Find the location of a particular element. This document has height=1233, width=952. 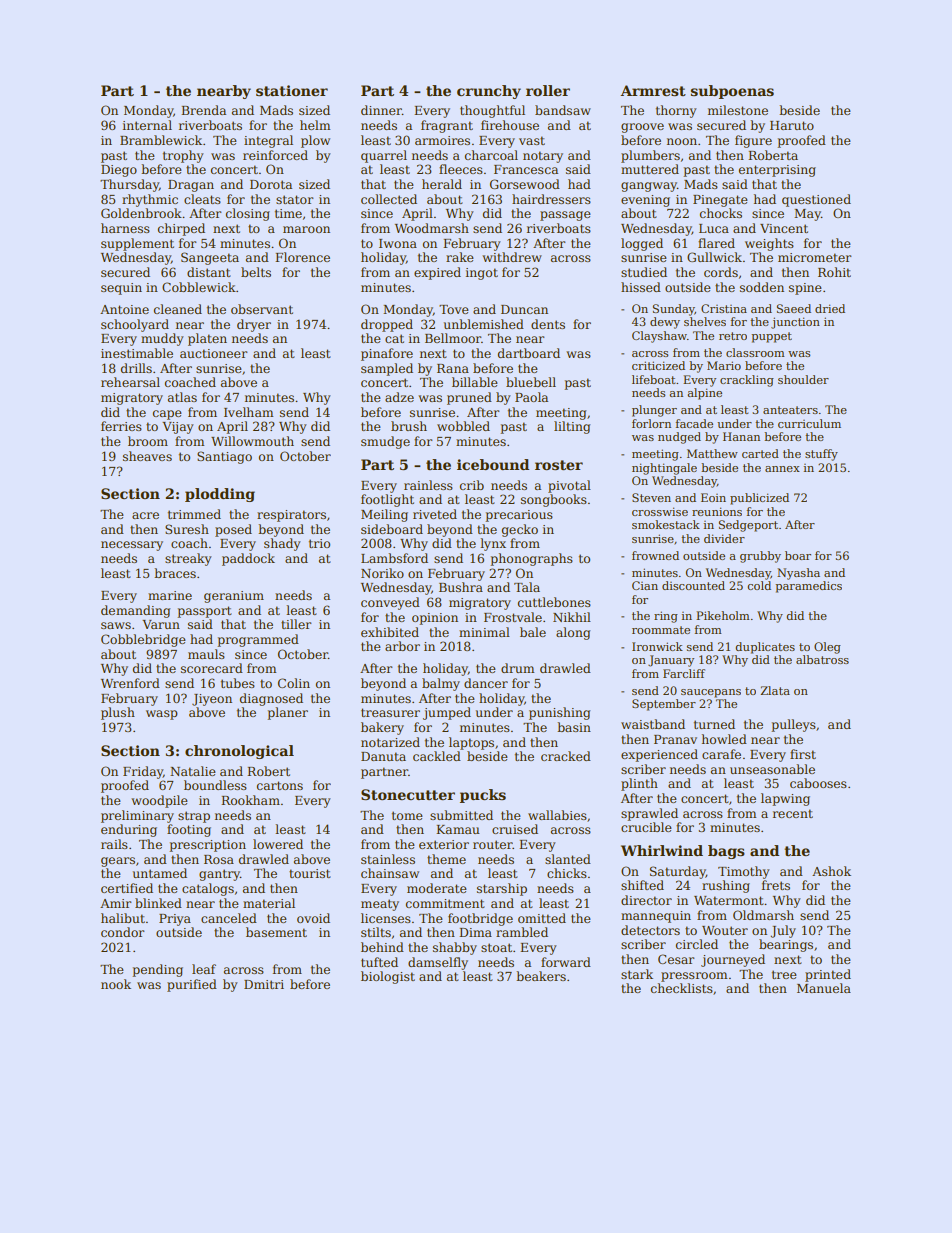

Rookham is located at coordinates (250, 800).
